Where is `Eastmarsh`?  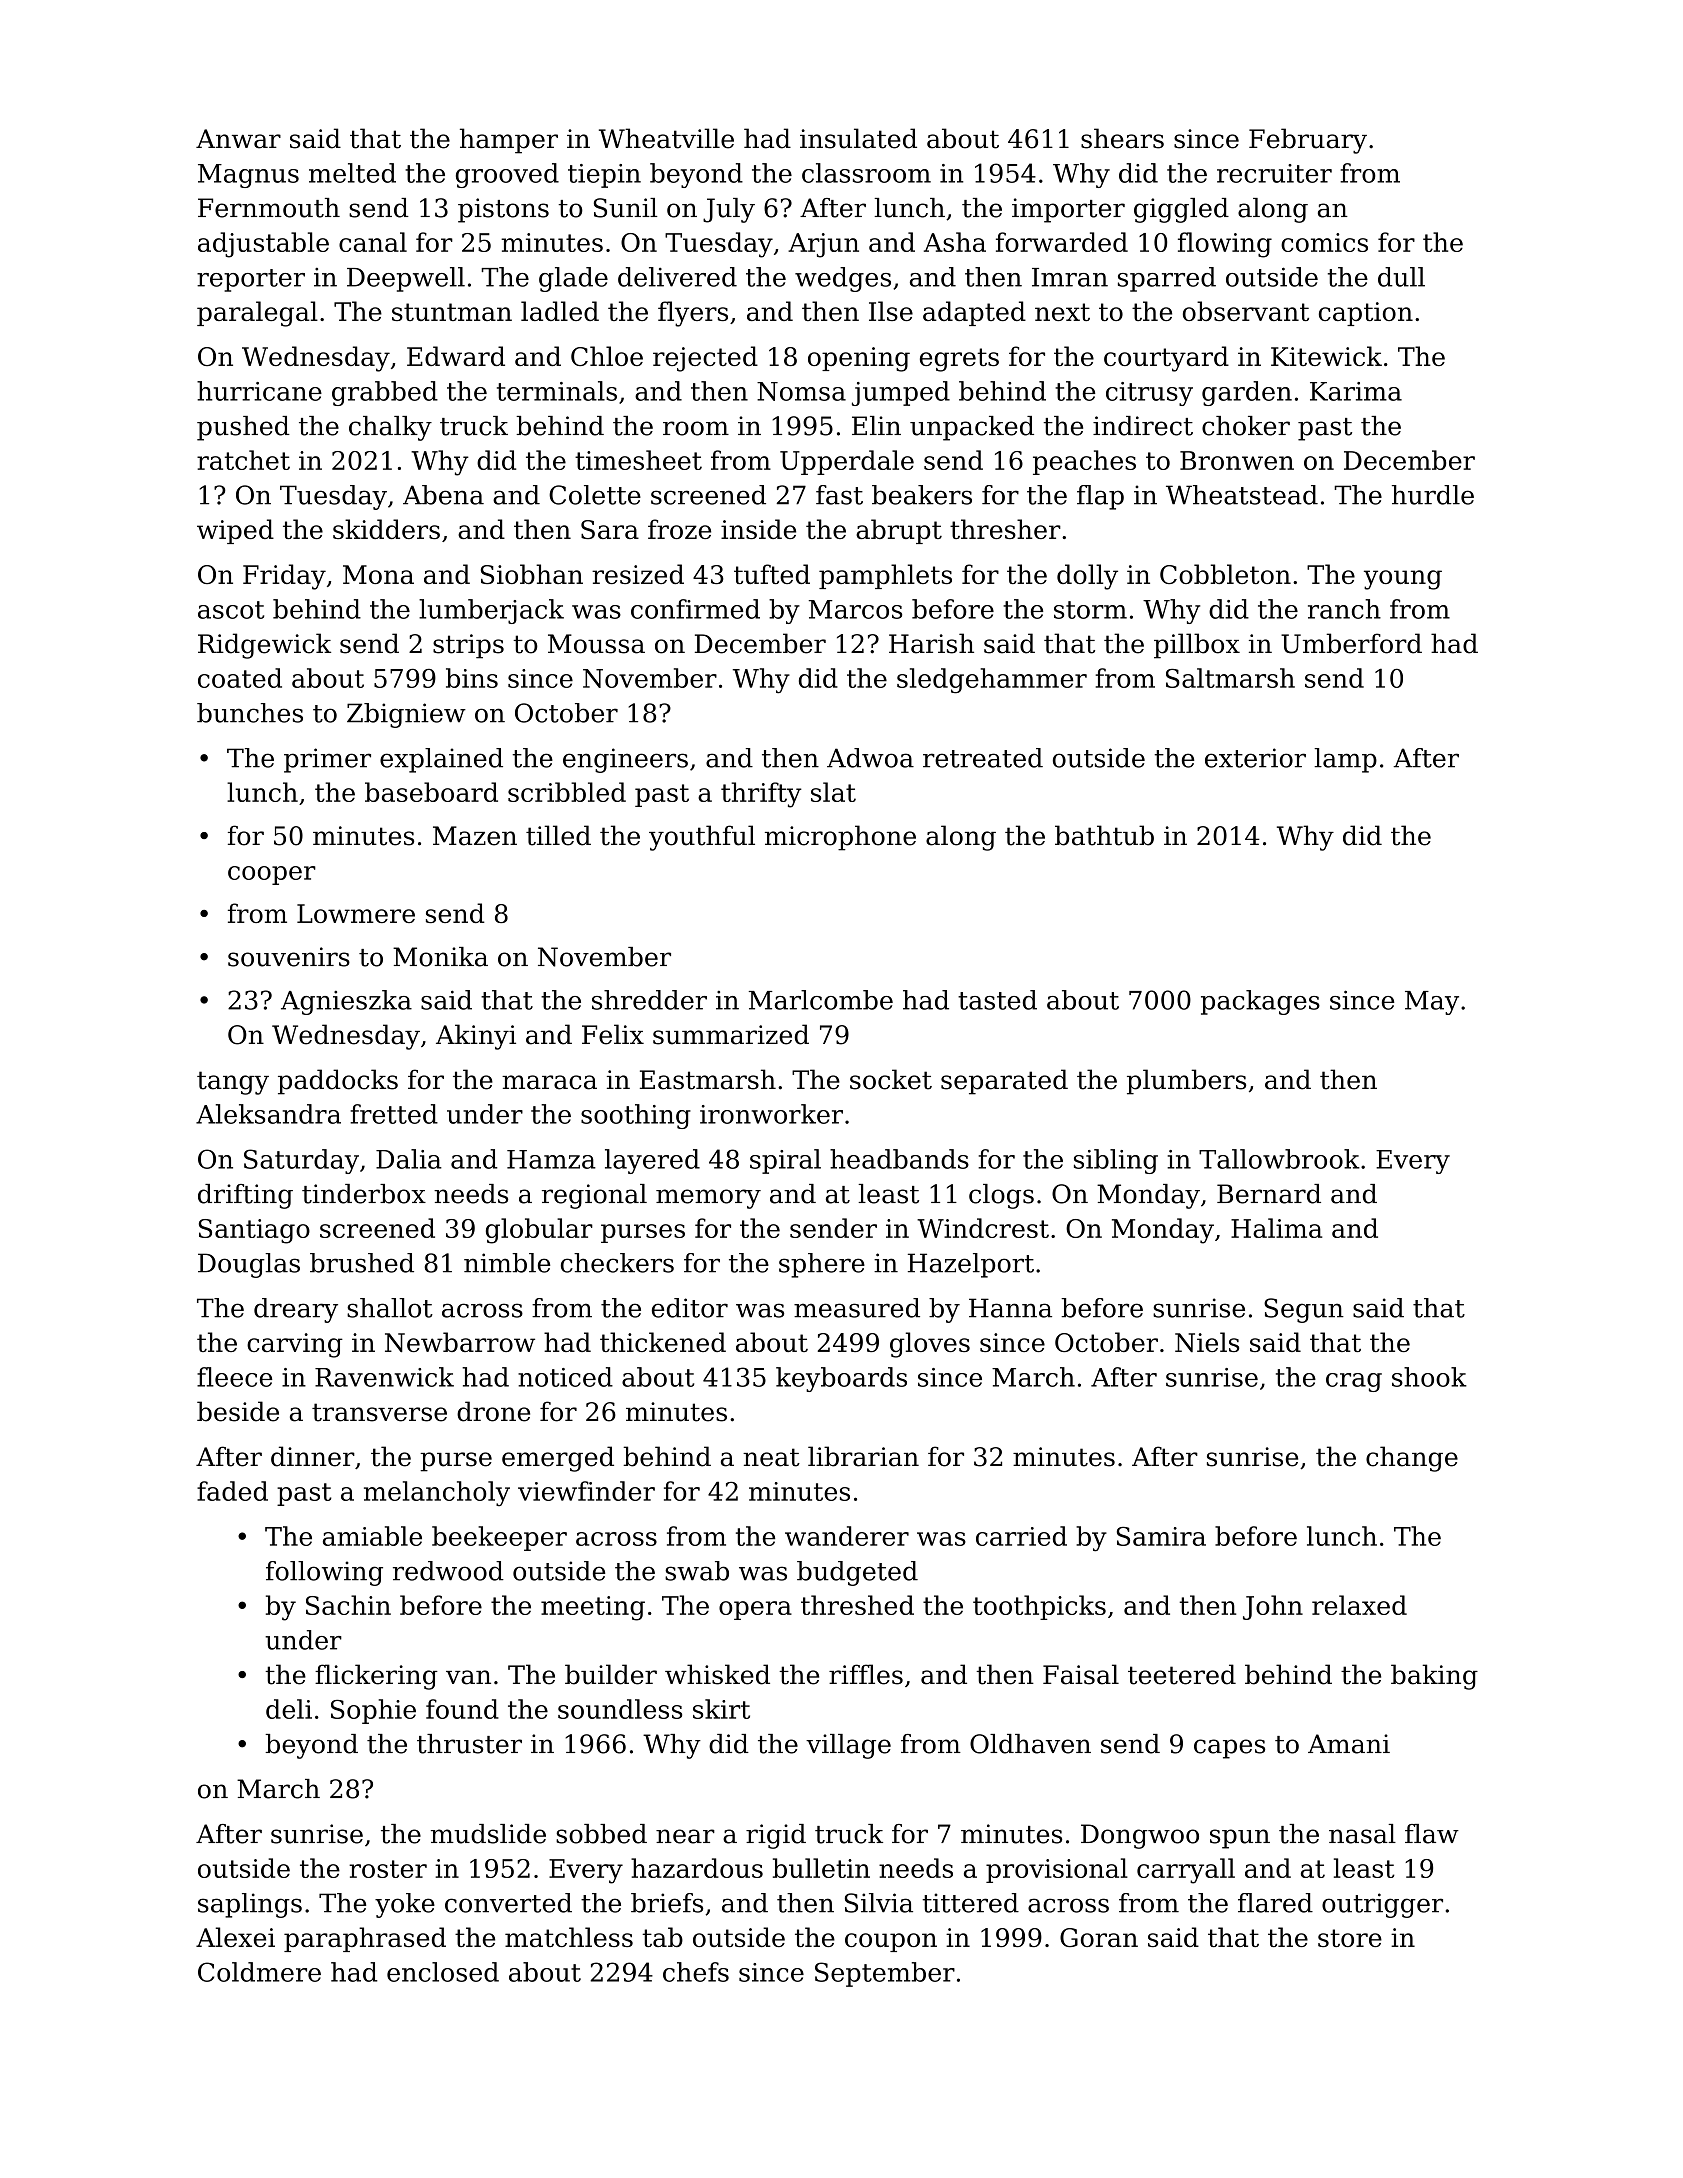
Eastmarsh is located at coordinates (708, 1079).
